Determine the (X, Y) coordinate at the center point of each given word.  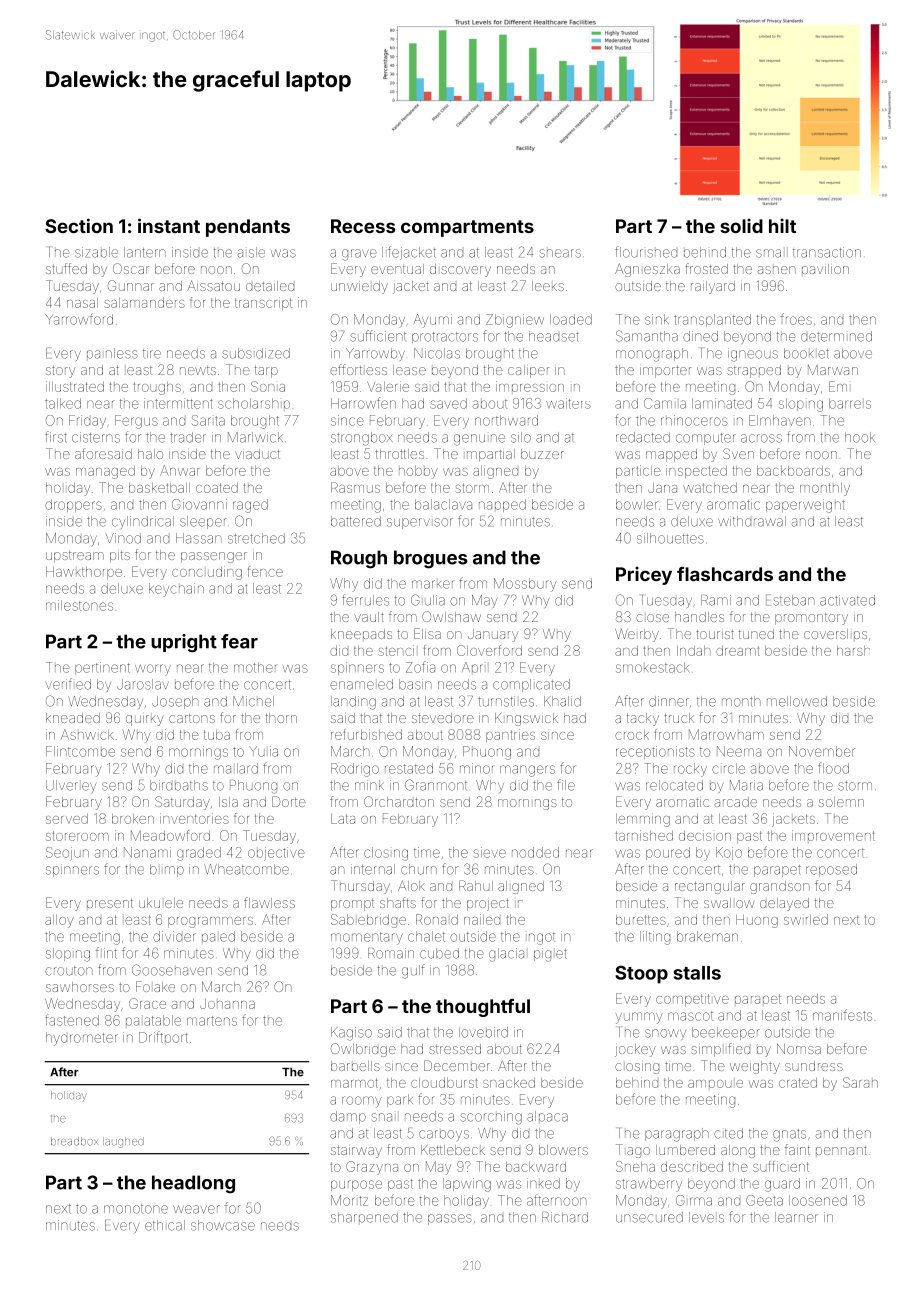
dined (700, 336)
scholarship (254, 403)
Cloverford (489, 650)
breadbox (74, 1141)
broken (133, 819)
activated (847, 600)
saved (449, 403)
